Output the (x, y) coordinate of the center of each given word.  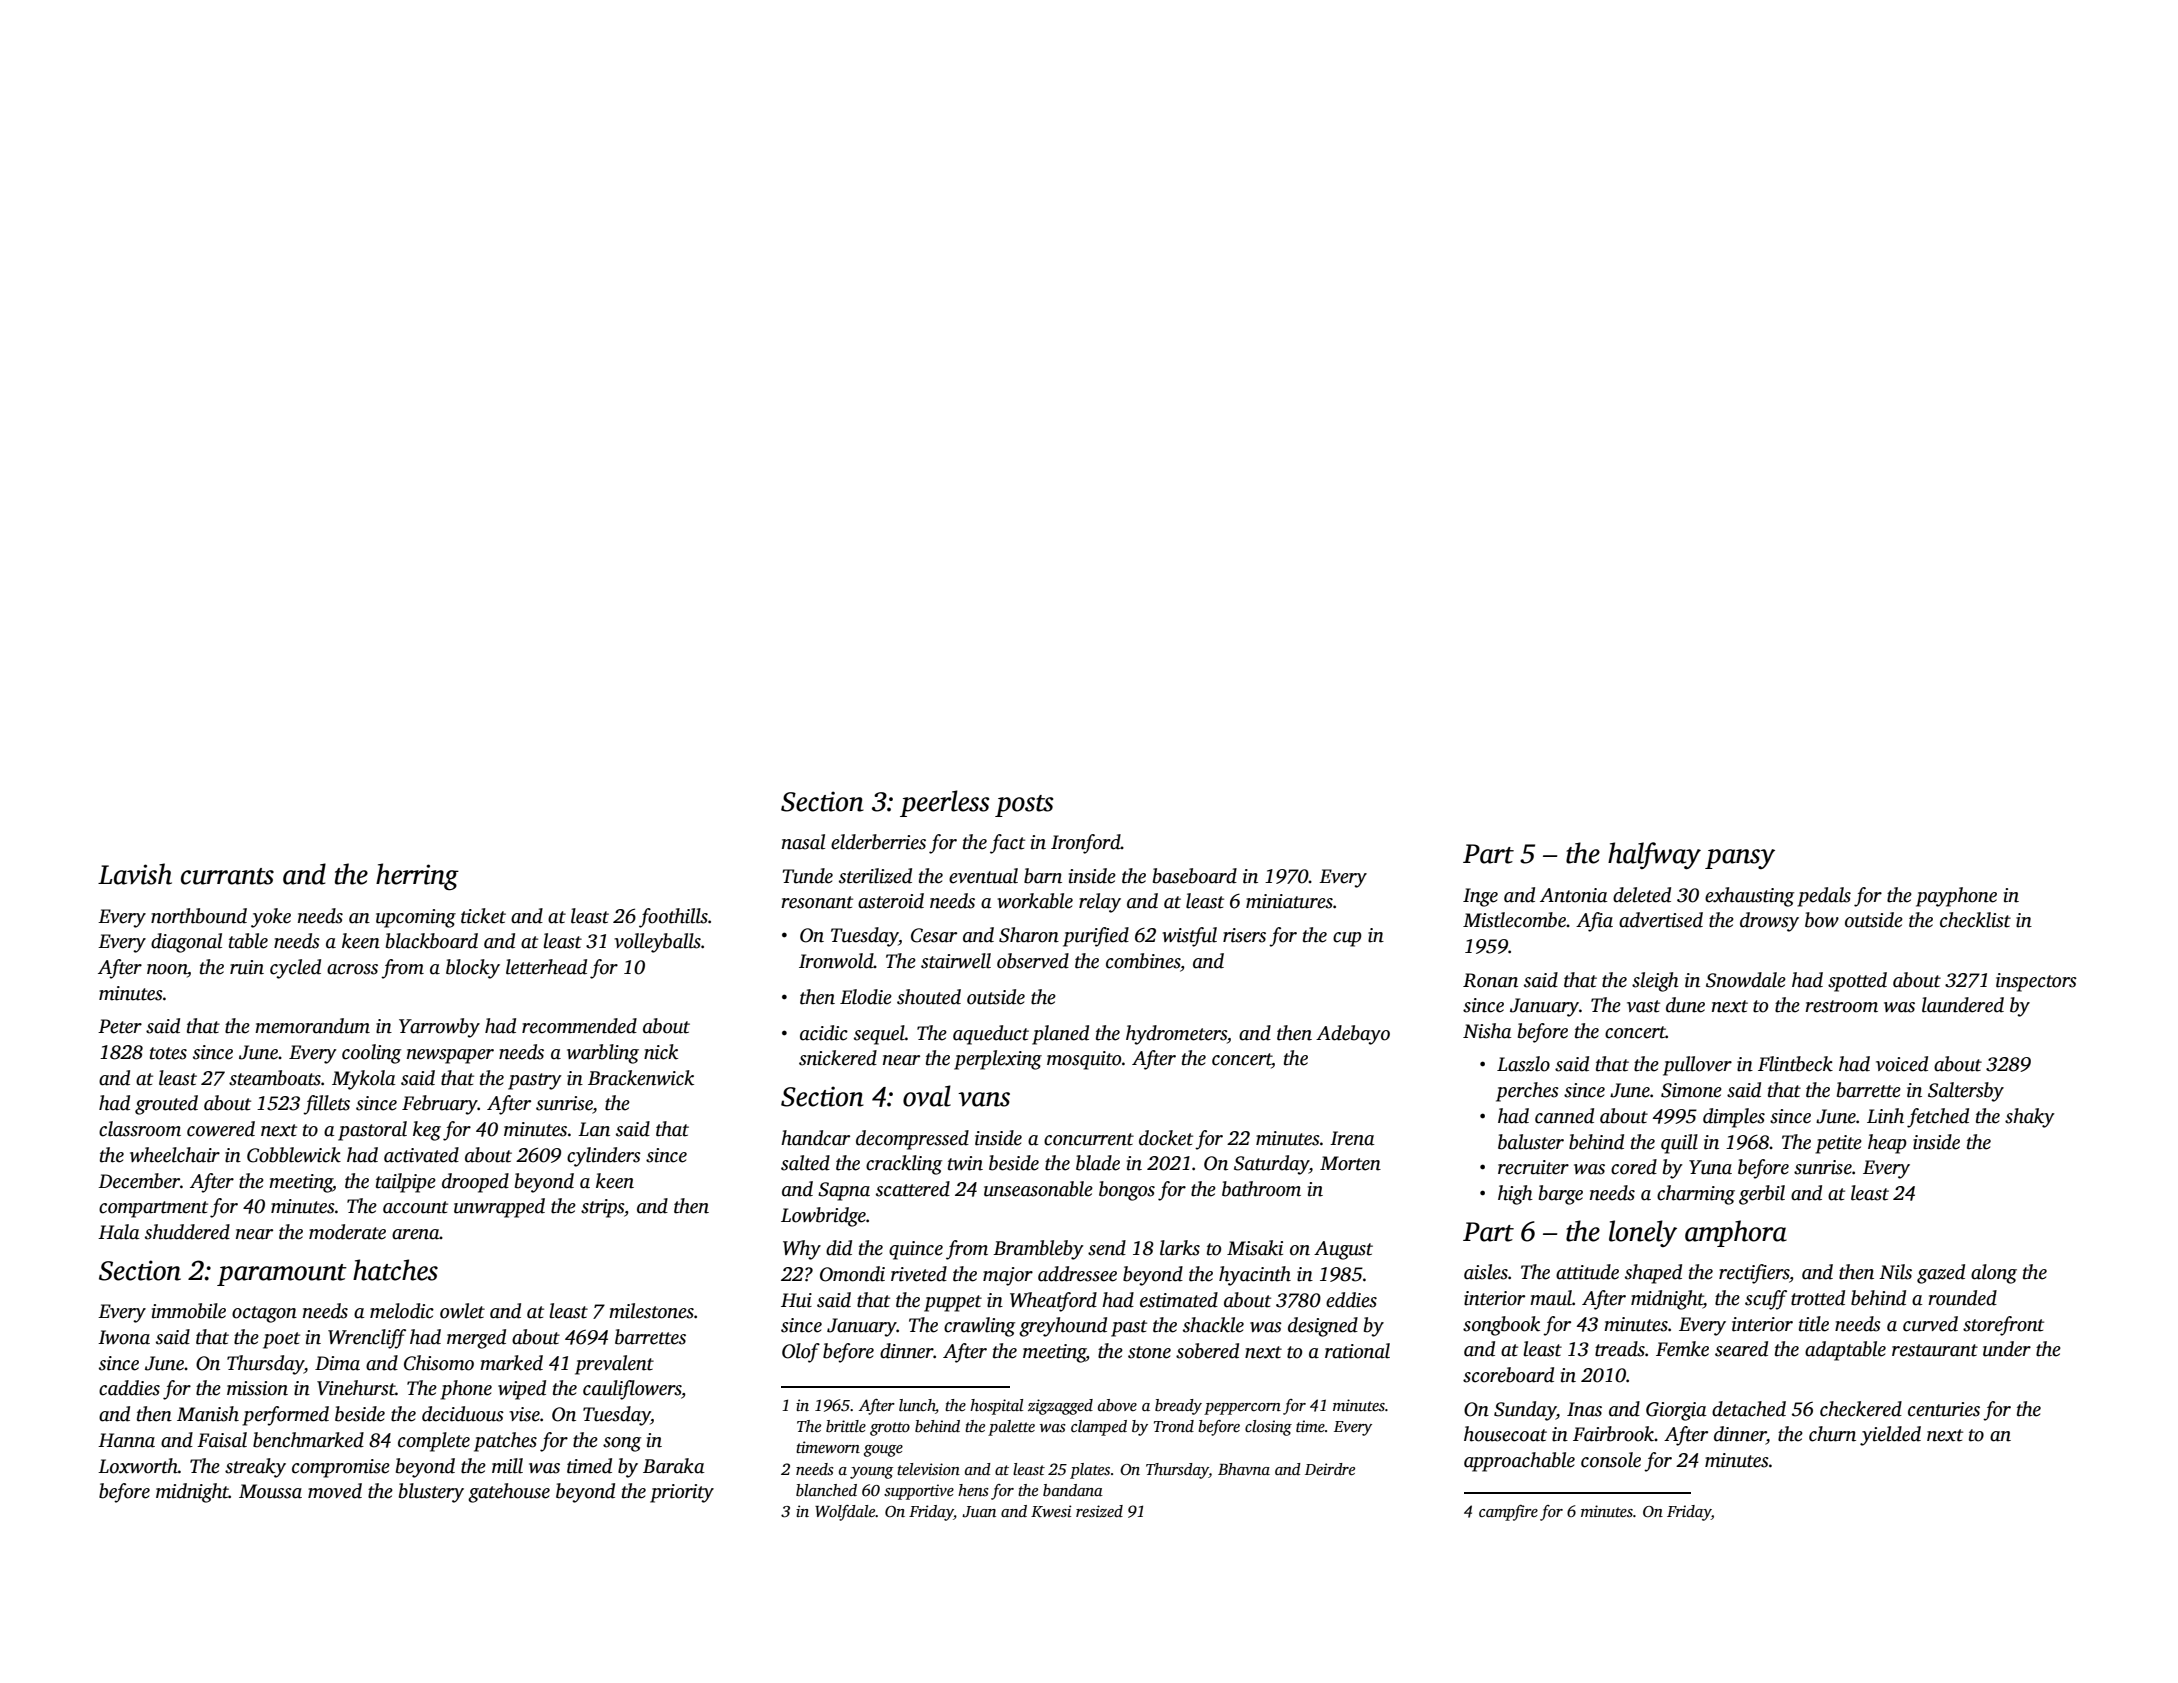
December (139, 1181)
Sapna (844, 1191)
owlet (462, 1311)
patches (505, 1442)
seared (1741, 1349)
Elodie (866, 997)
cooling (371, 1054)
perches (1527, 1092)
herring (417, 876)
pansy (1740, 859)
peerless (944, 803)
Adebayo (1353, 1035)
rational (1357, 1351)
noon (167, 969)
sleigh (1655, 982)
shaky (2030, 1118)
